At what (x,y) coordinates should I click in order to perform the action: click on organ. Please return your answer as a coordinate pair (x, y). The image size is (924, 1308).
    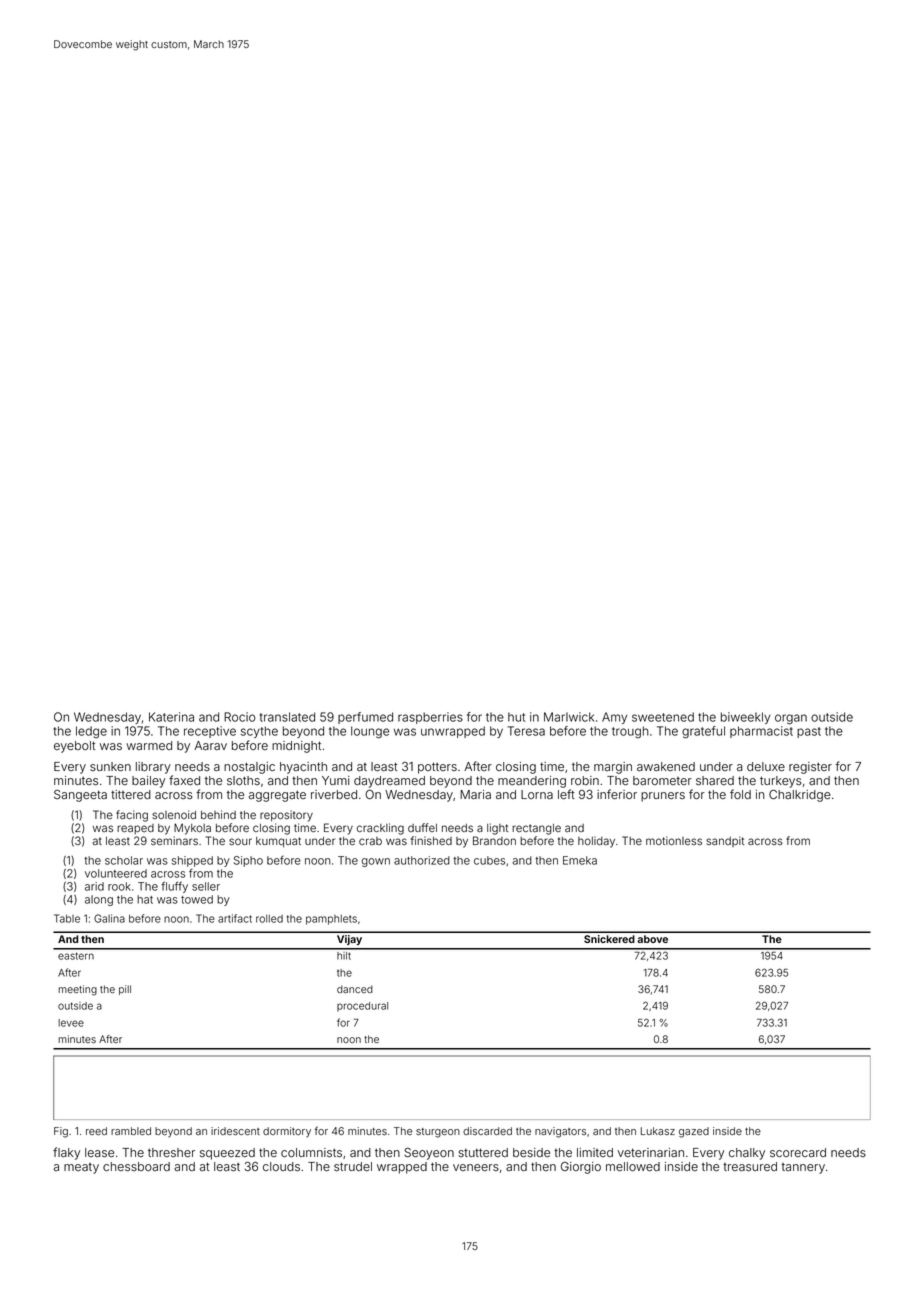
    Looking at the image, I should click on (791, 719).
